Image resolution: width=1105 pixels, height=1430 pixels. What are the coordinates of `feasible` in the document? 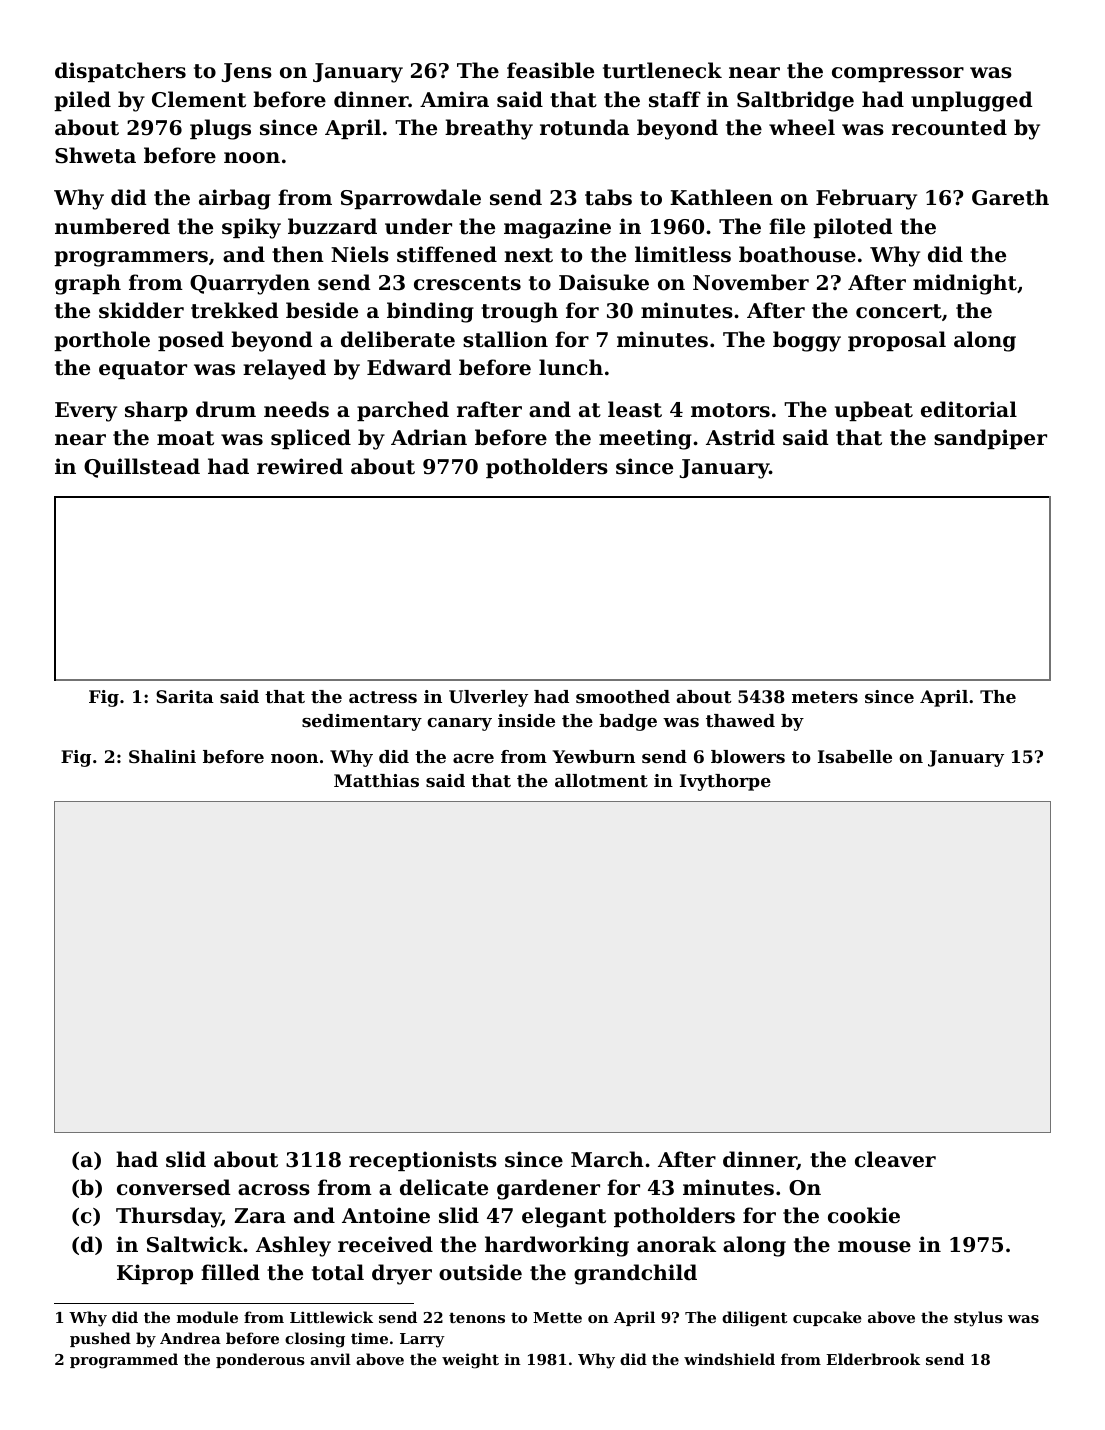 It's located at (550, 70).
